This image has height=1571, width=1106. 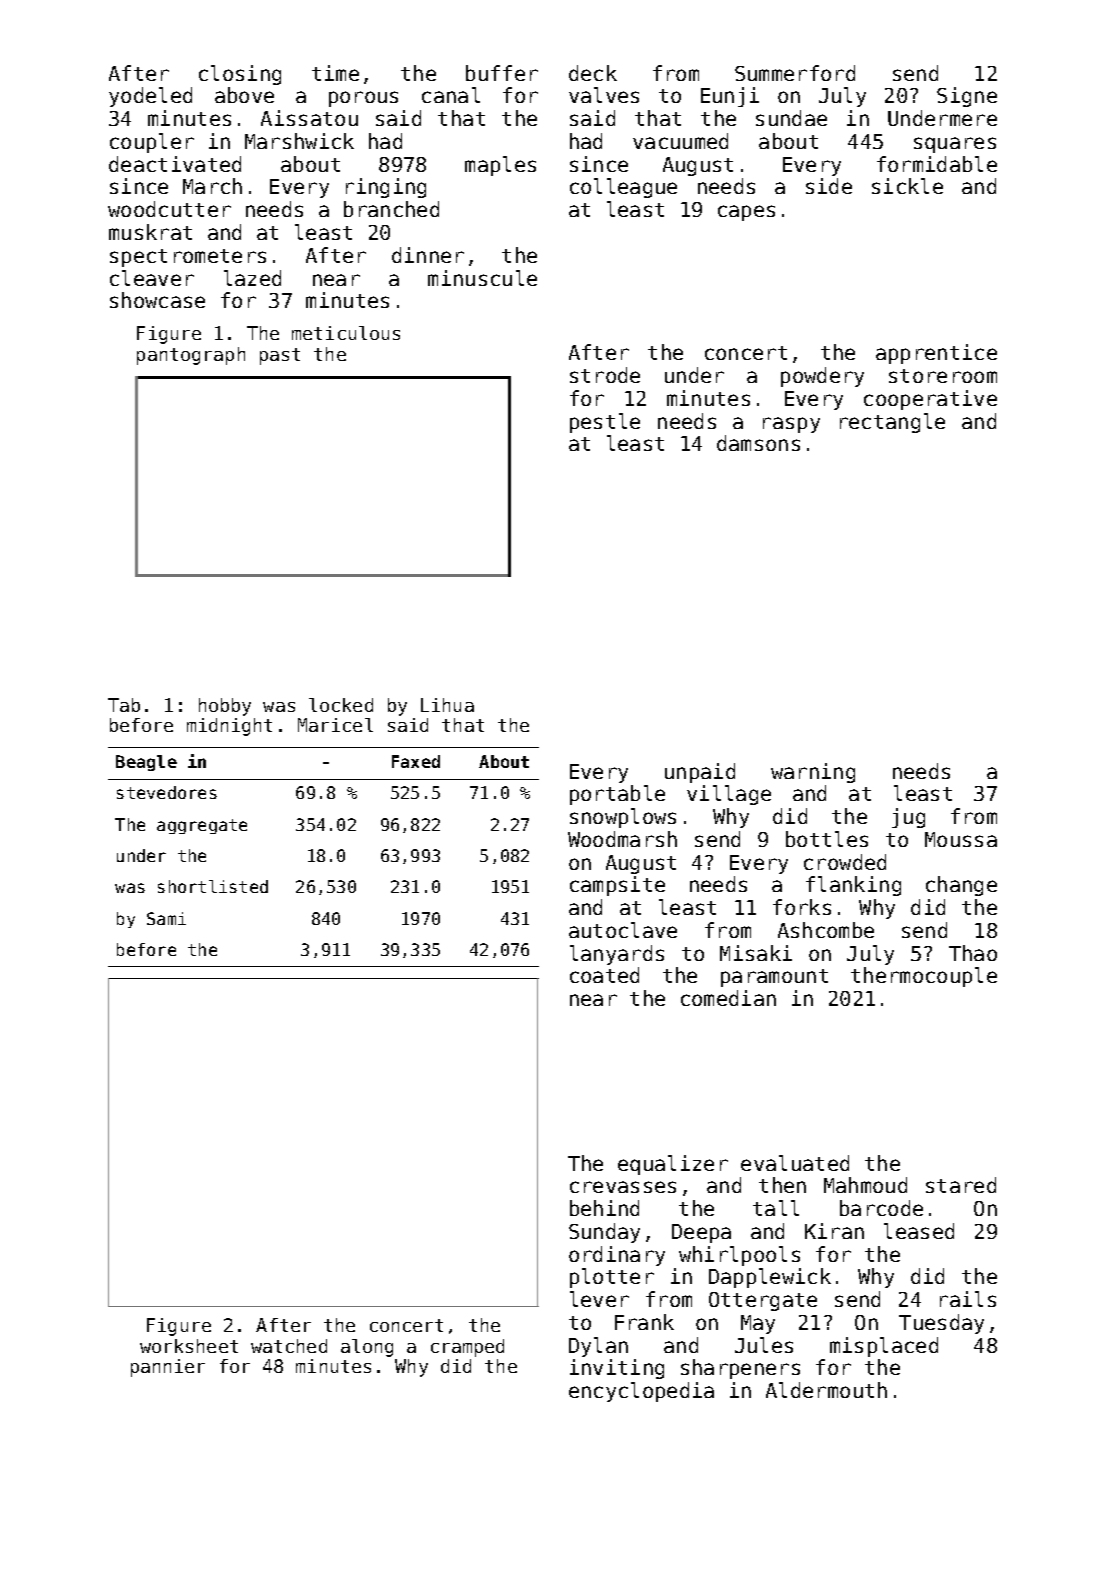 What do you see at coordinates (623, 930) in the image?
I see `autoclave` at bounding box center [623, 930].
